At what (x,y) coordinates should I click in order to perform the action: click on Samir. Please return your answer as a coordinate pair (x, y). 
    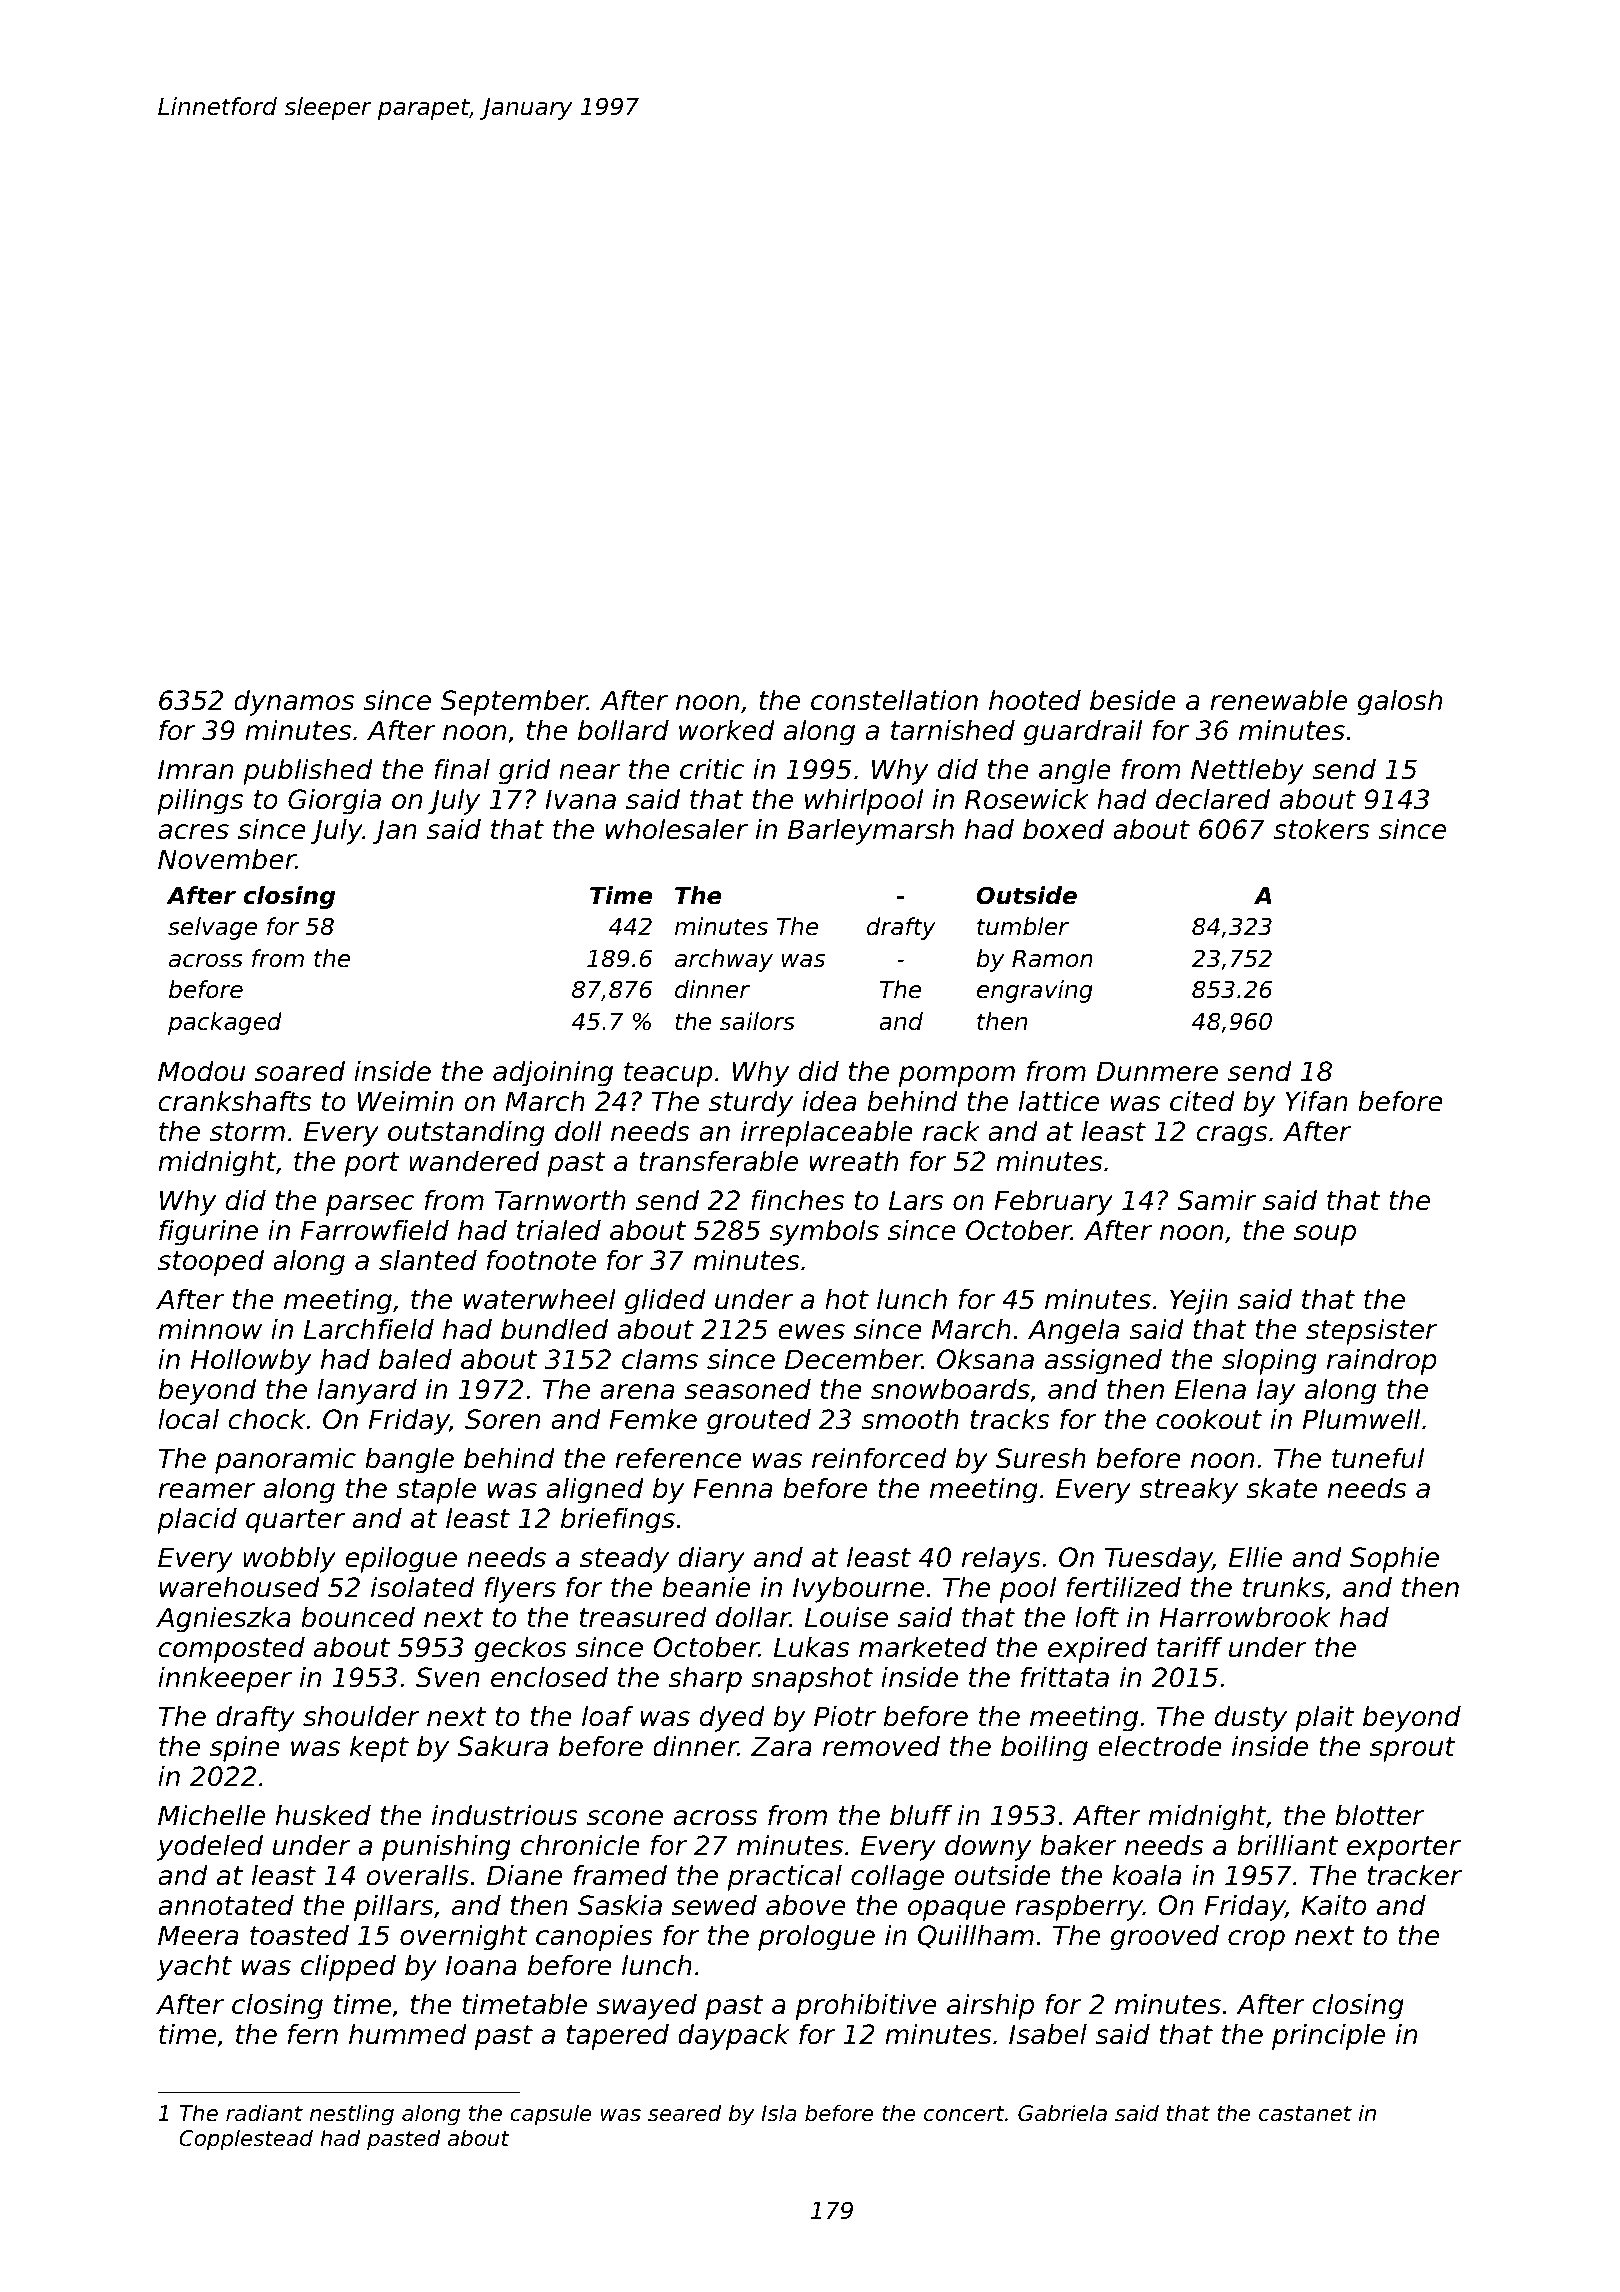
    Looking at the image, I should click on (1216, 1200).
